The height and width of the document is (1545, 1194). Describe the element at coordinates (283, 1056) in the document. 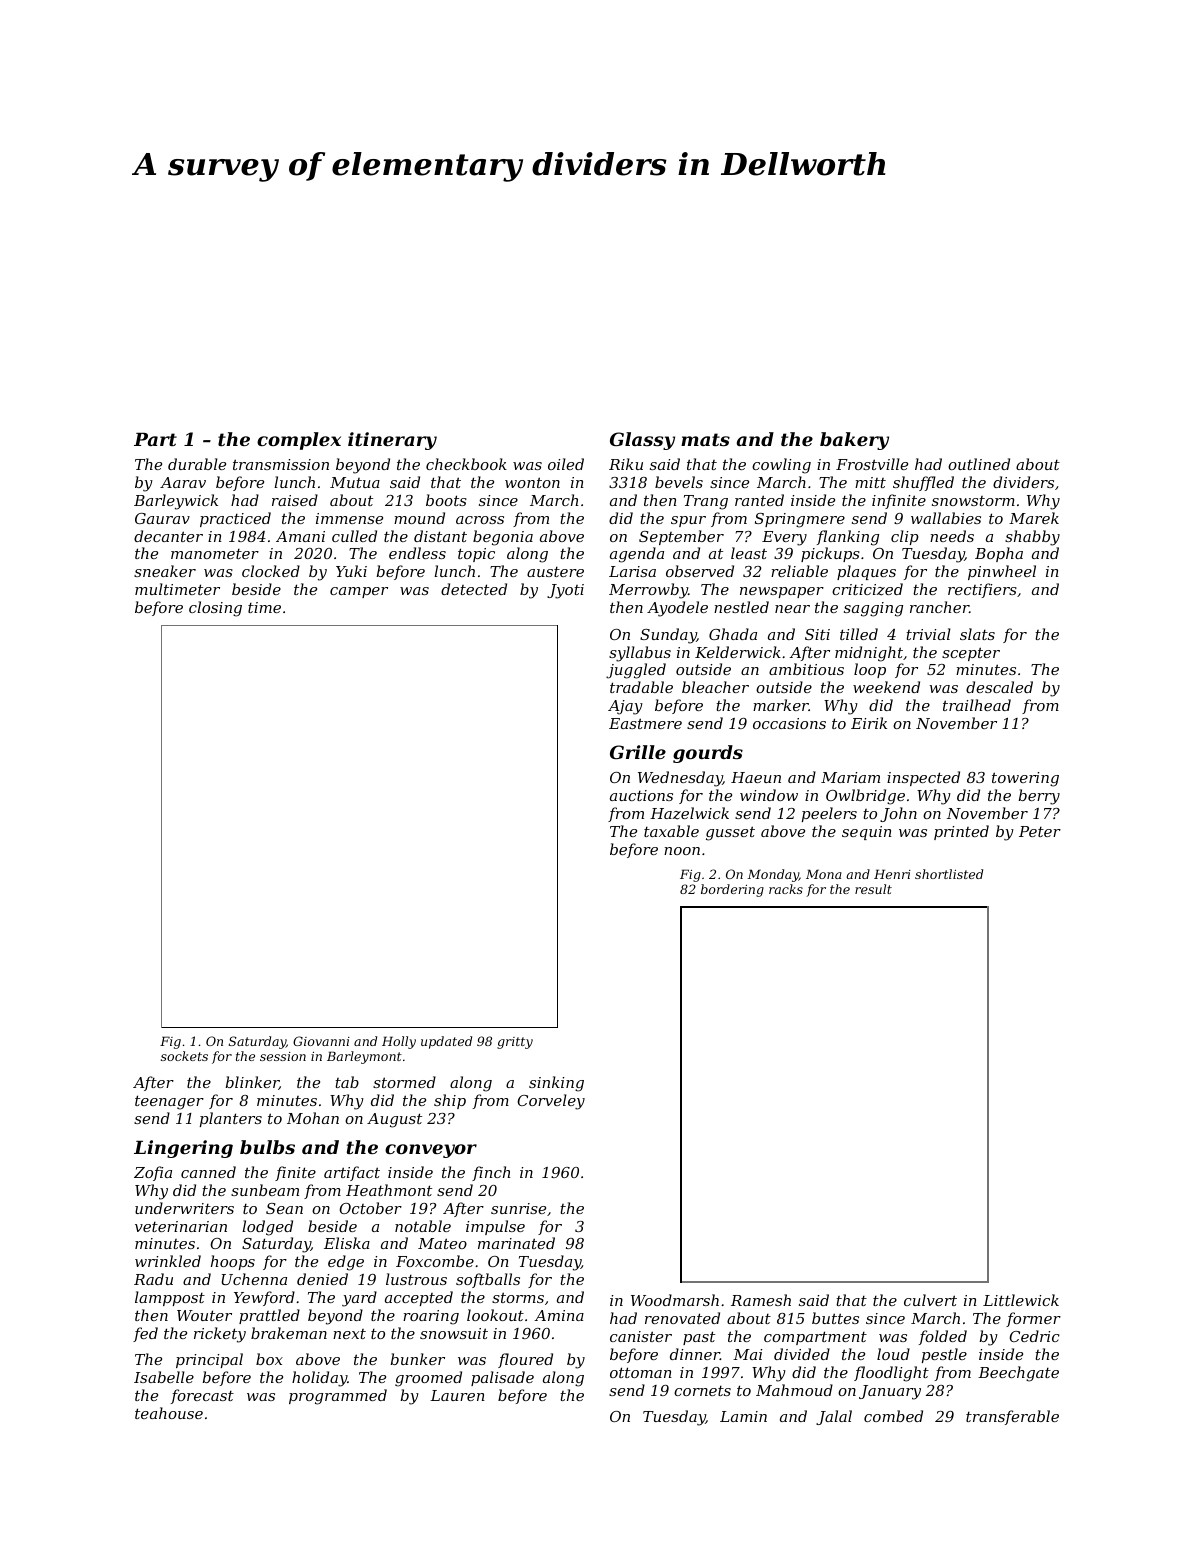

I see `session` at that location.
